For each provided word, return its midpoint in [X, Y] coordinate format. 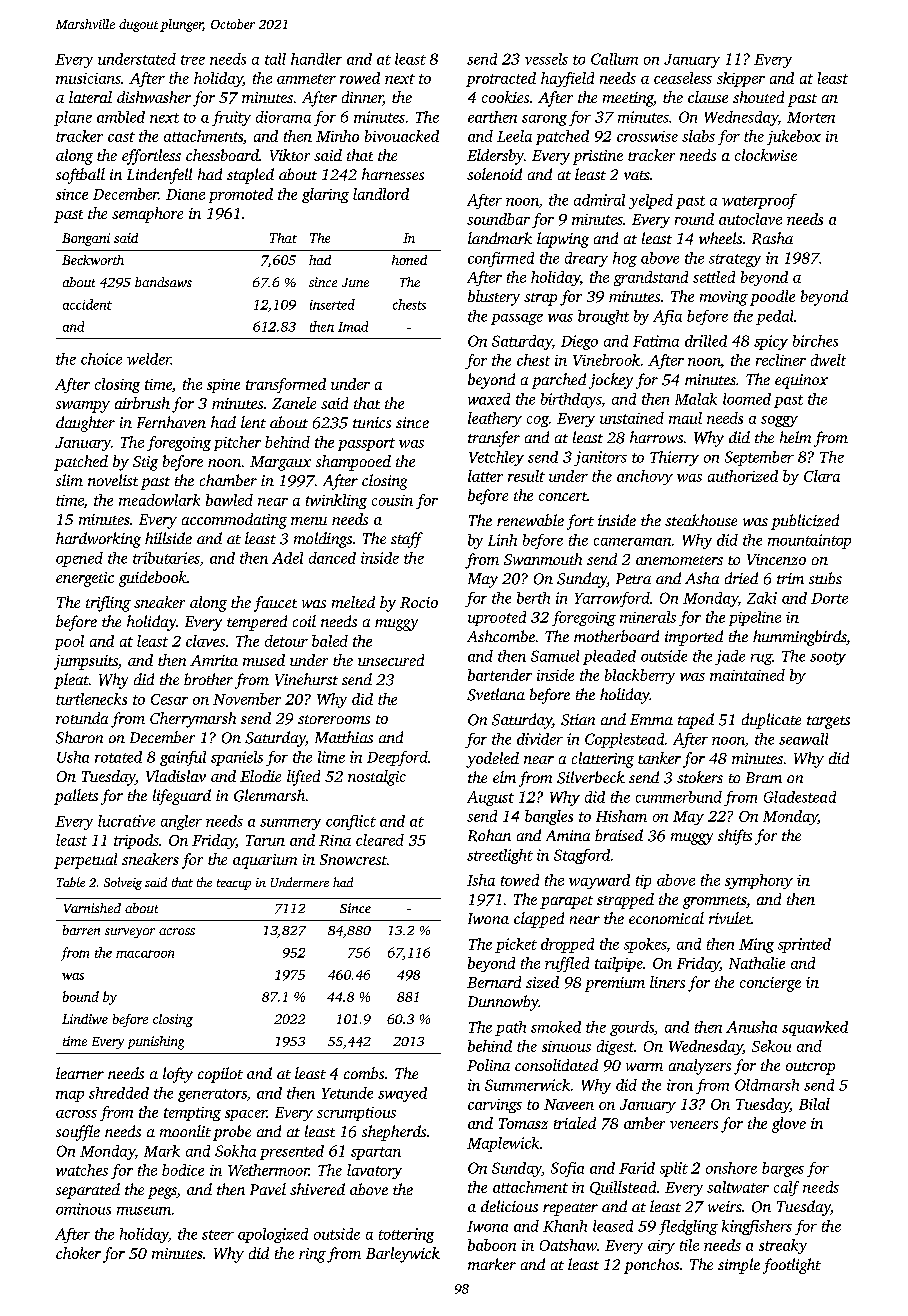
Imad [353, 326]
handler [316, 59]
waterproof [759, 201]
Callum [614, 59]
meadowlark [159, 500]
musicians [88, 78]
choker [78, 1253]
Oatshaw [568, 1245]
